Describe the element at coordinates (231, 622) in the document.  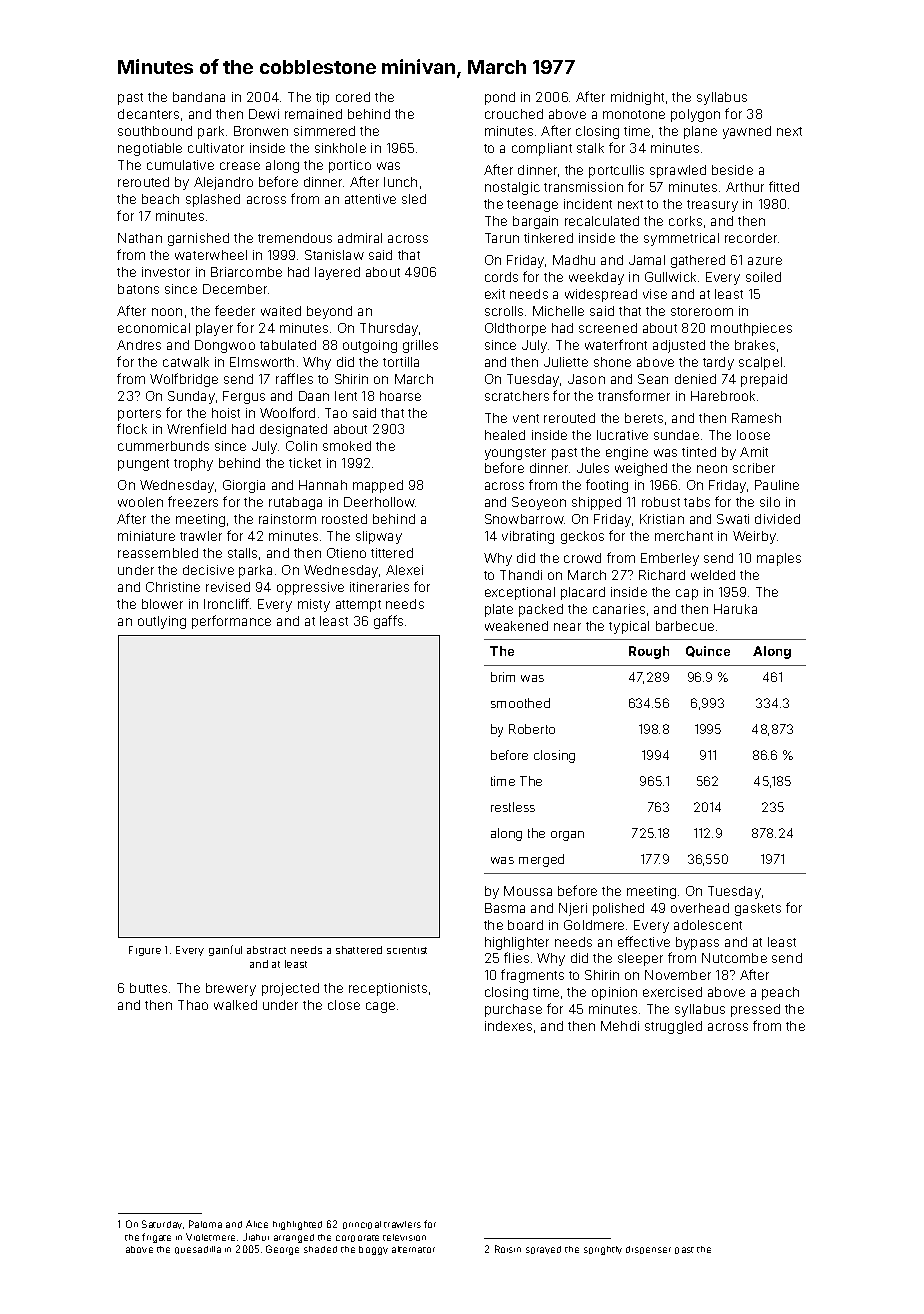
I see `performance` at that location.
